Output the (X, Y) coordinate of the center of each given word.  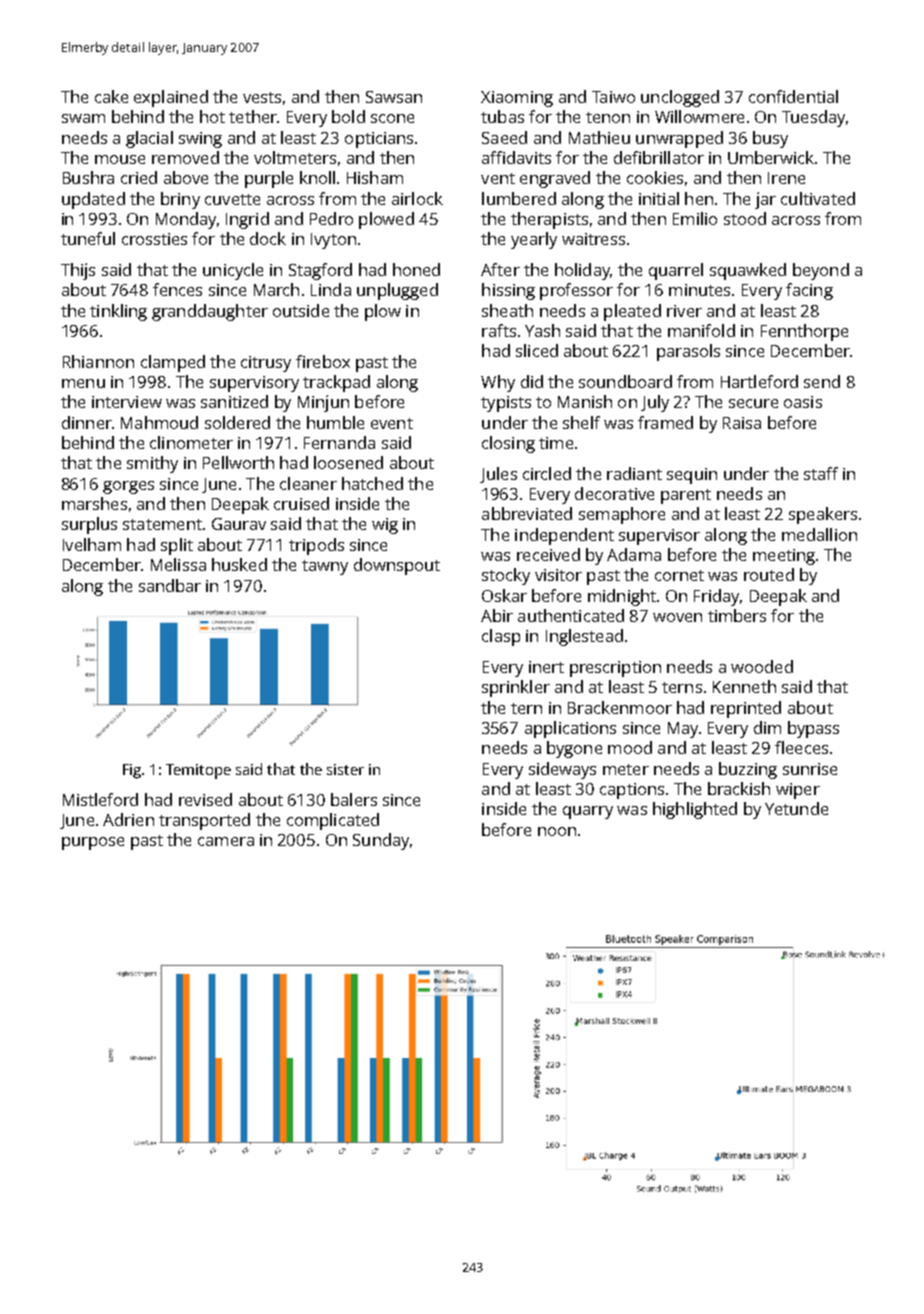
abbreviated (527, 513)
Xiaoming (517, 99)
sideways (562, 770)
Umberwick (771, 157)
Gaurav (239, 524)
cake (111, 96)
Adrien (128, 819)
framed (665, 422)
